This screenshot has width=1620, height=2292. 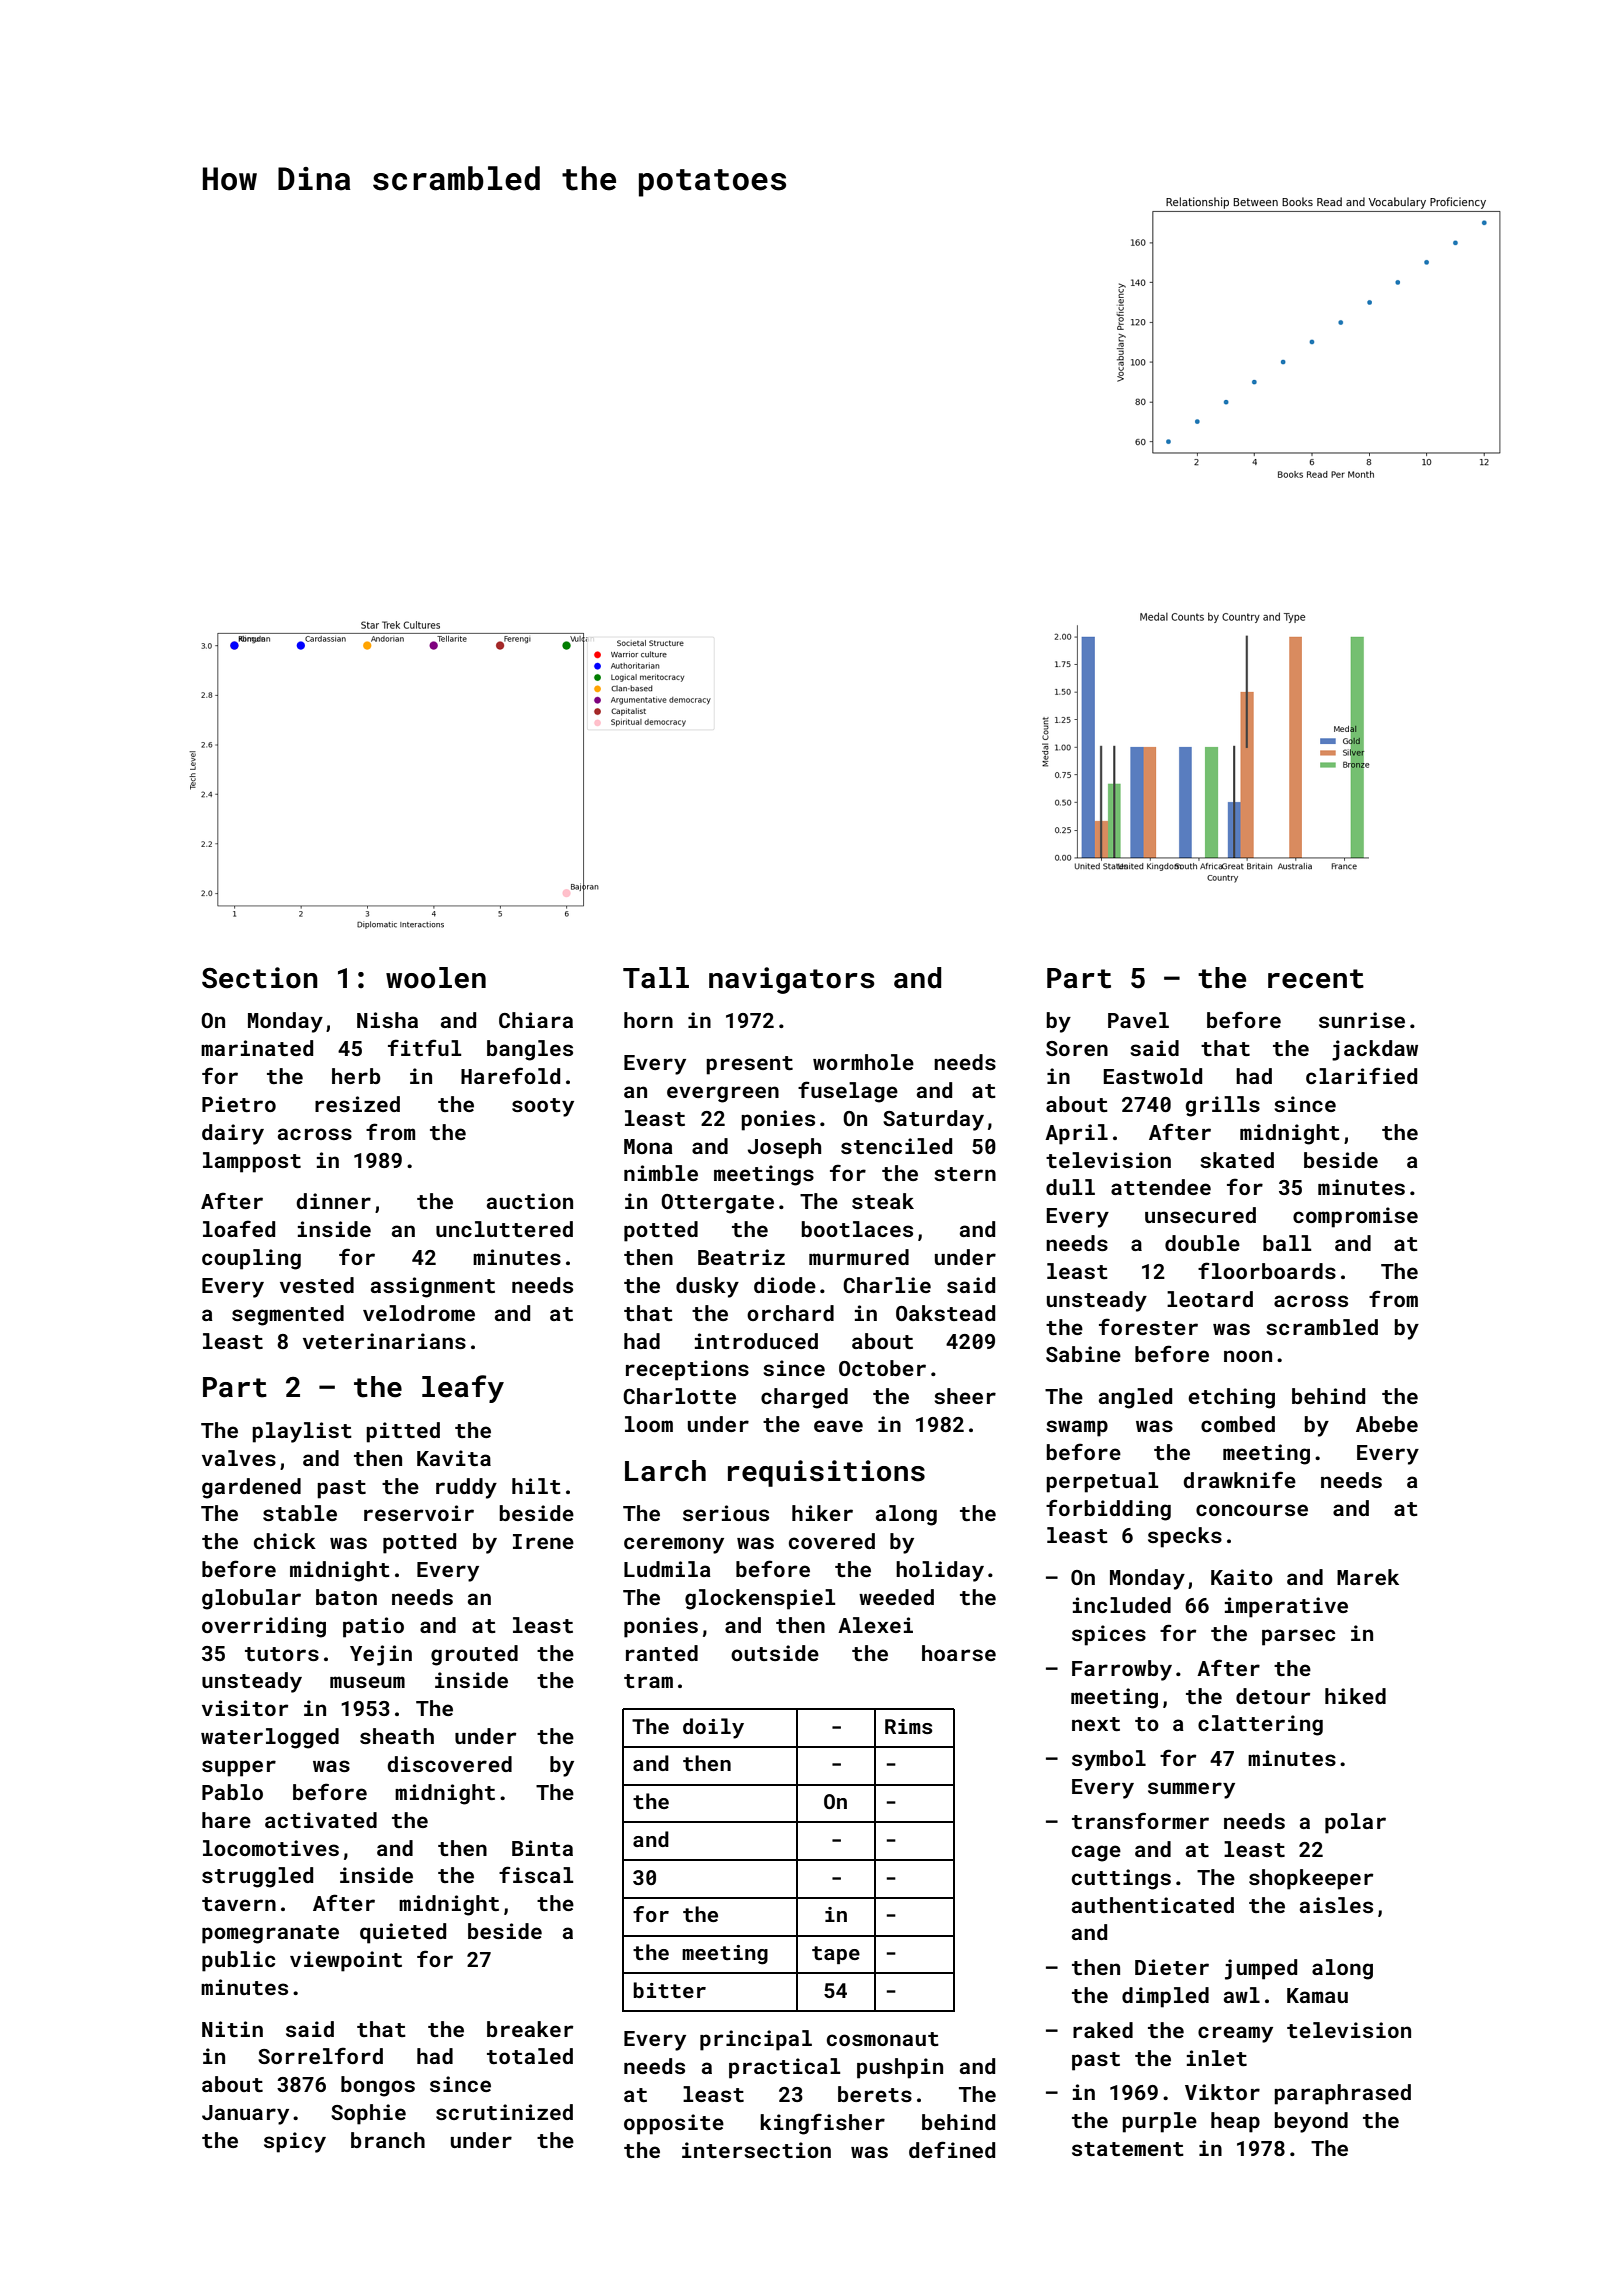 I want to click on introduced, so click(x=756, y=1341).
